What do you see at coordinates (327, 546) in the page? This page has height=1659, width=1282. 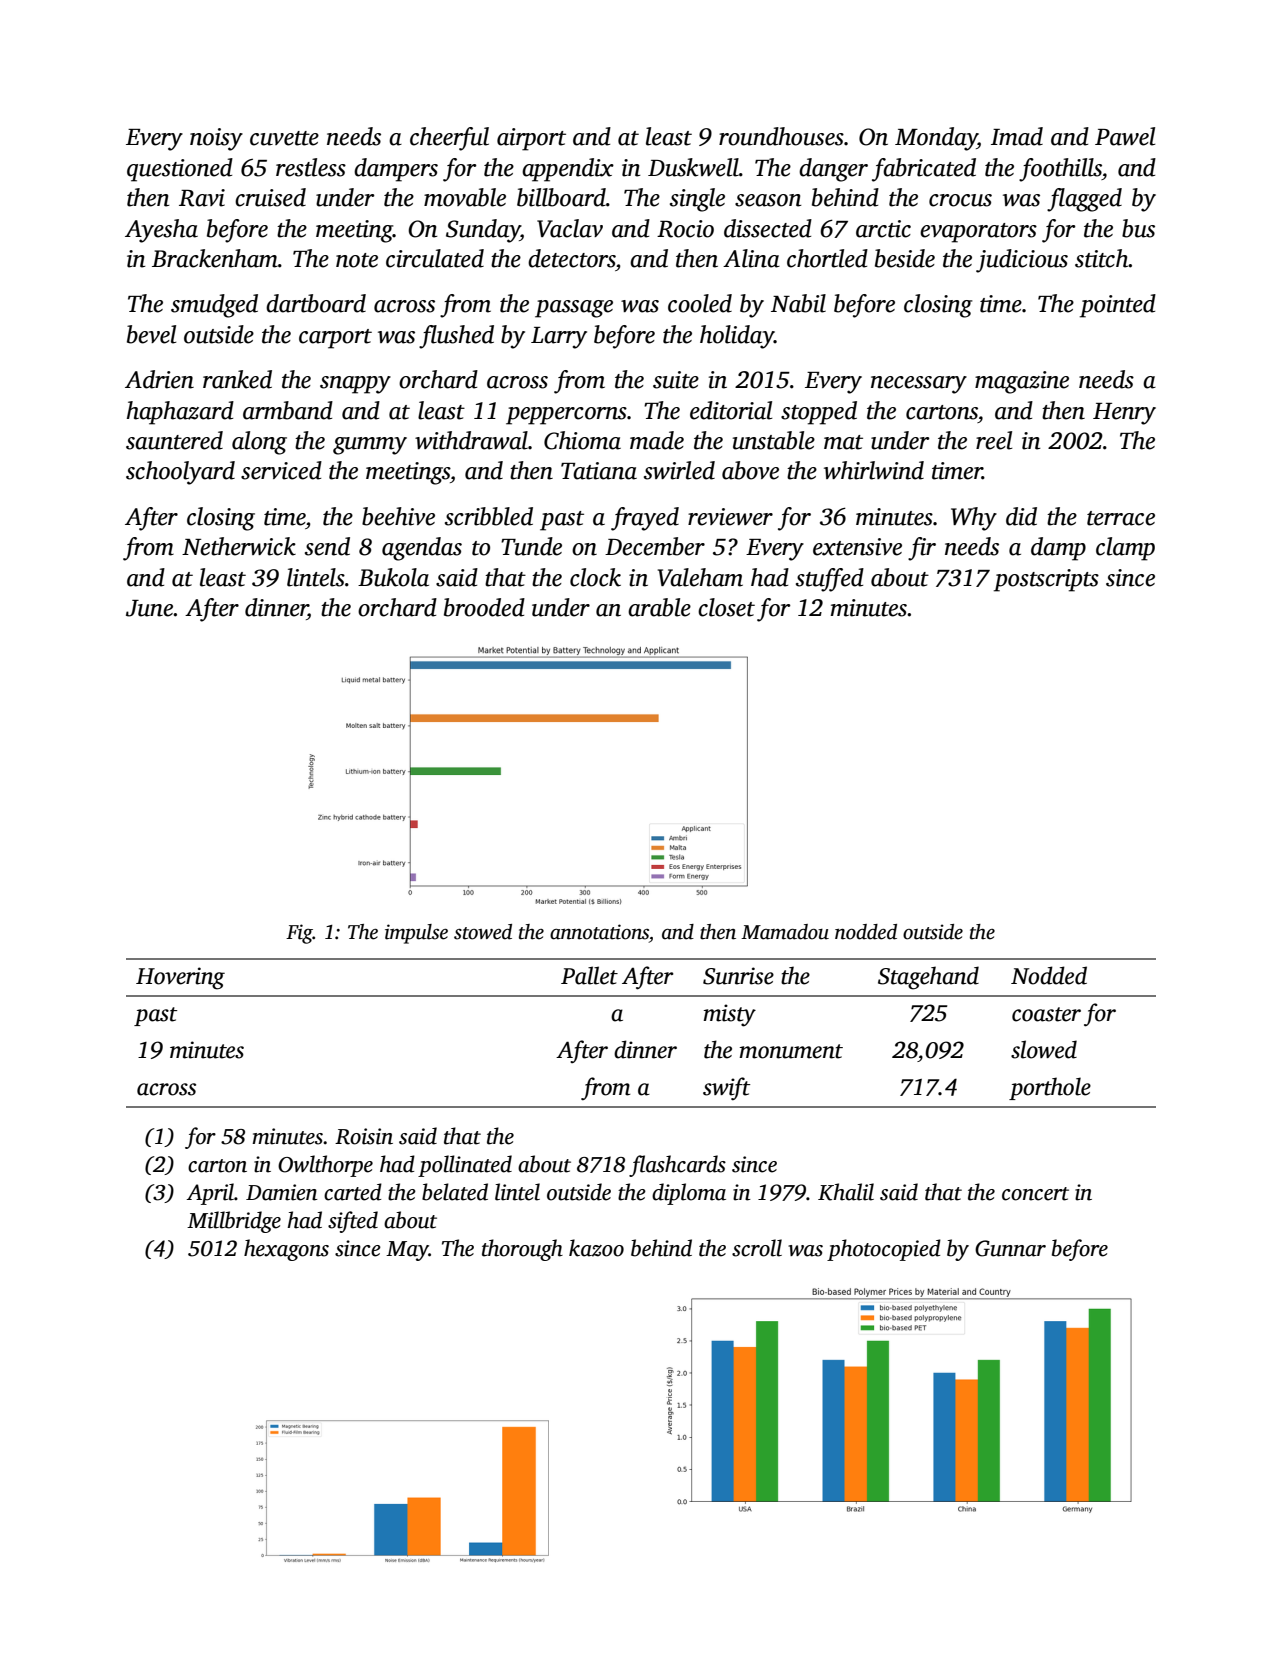 I see `send` at bounding box center [327, 546].
